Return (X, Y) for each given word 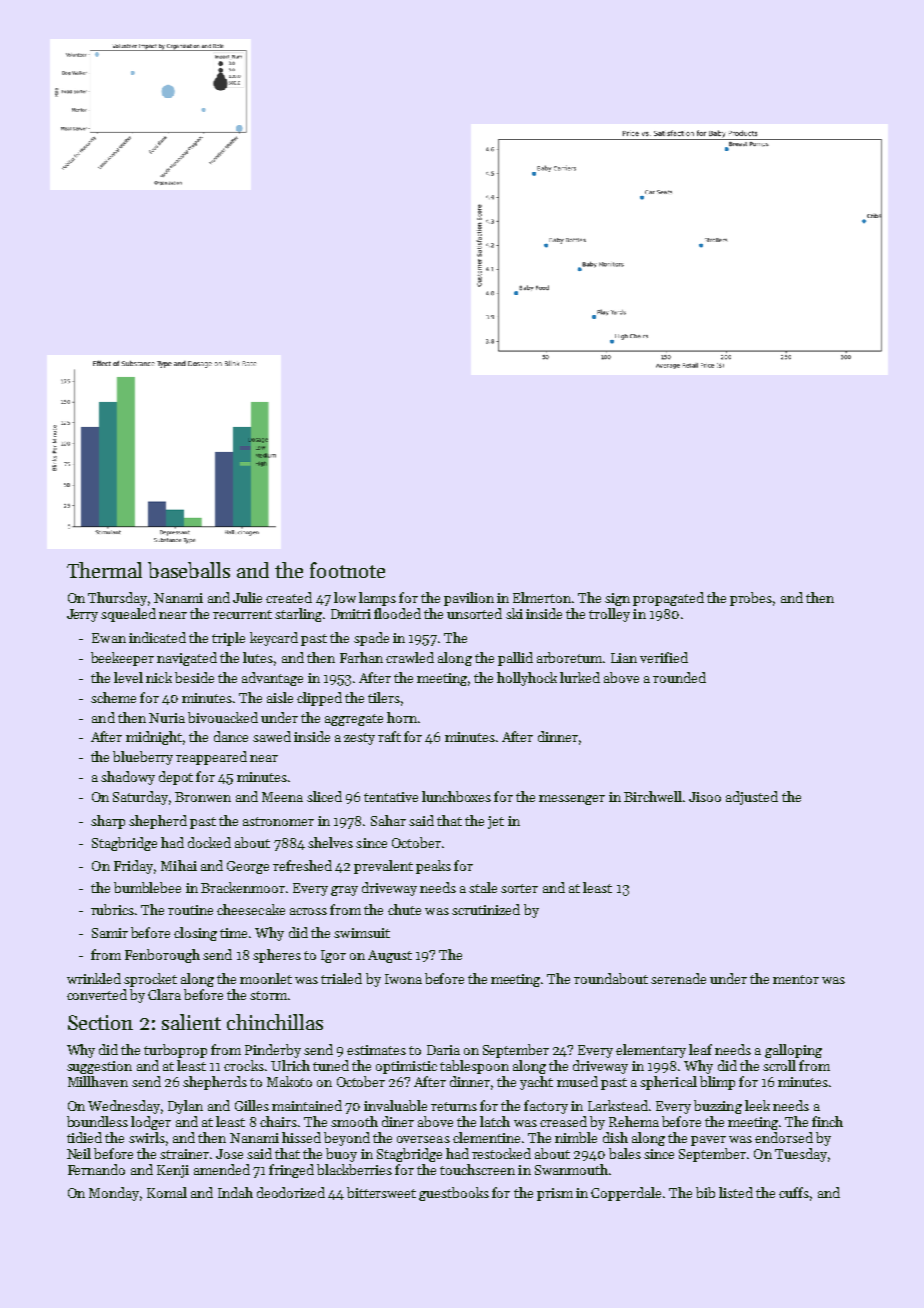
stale (483, 887)
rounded (679, 677)
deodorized (291, 1192)
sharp (108, 822)
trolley (609, 615)
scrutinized (486, 909)
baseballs (189, 570)
